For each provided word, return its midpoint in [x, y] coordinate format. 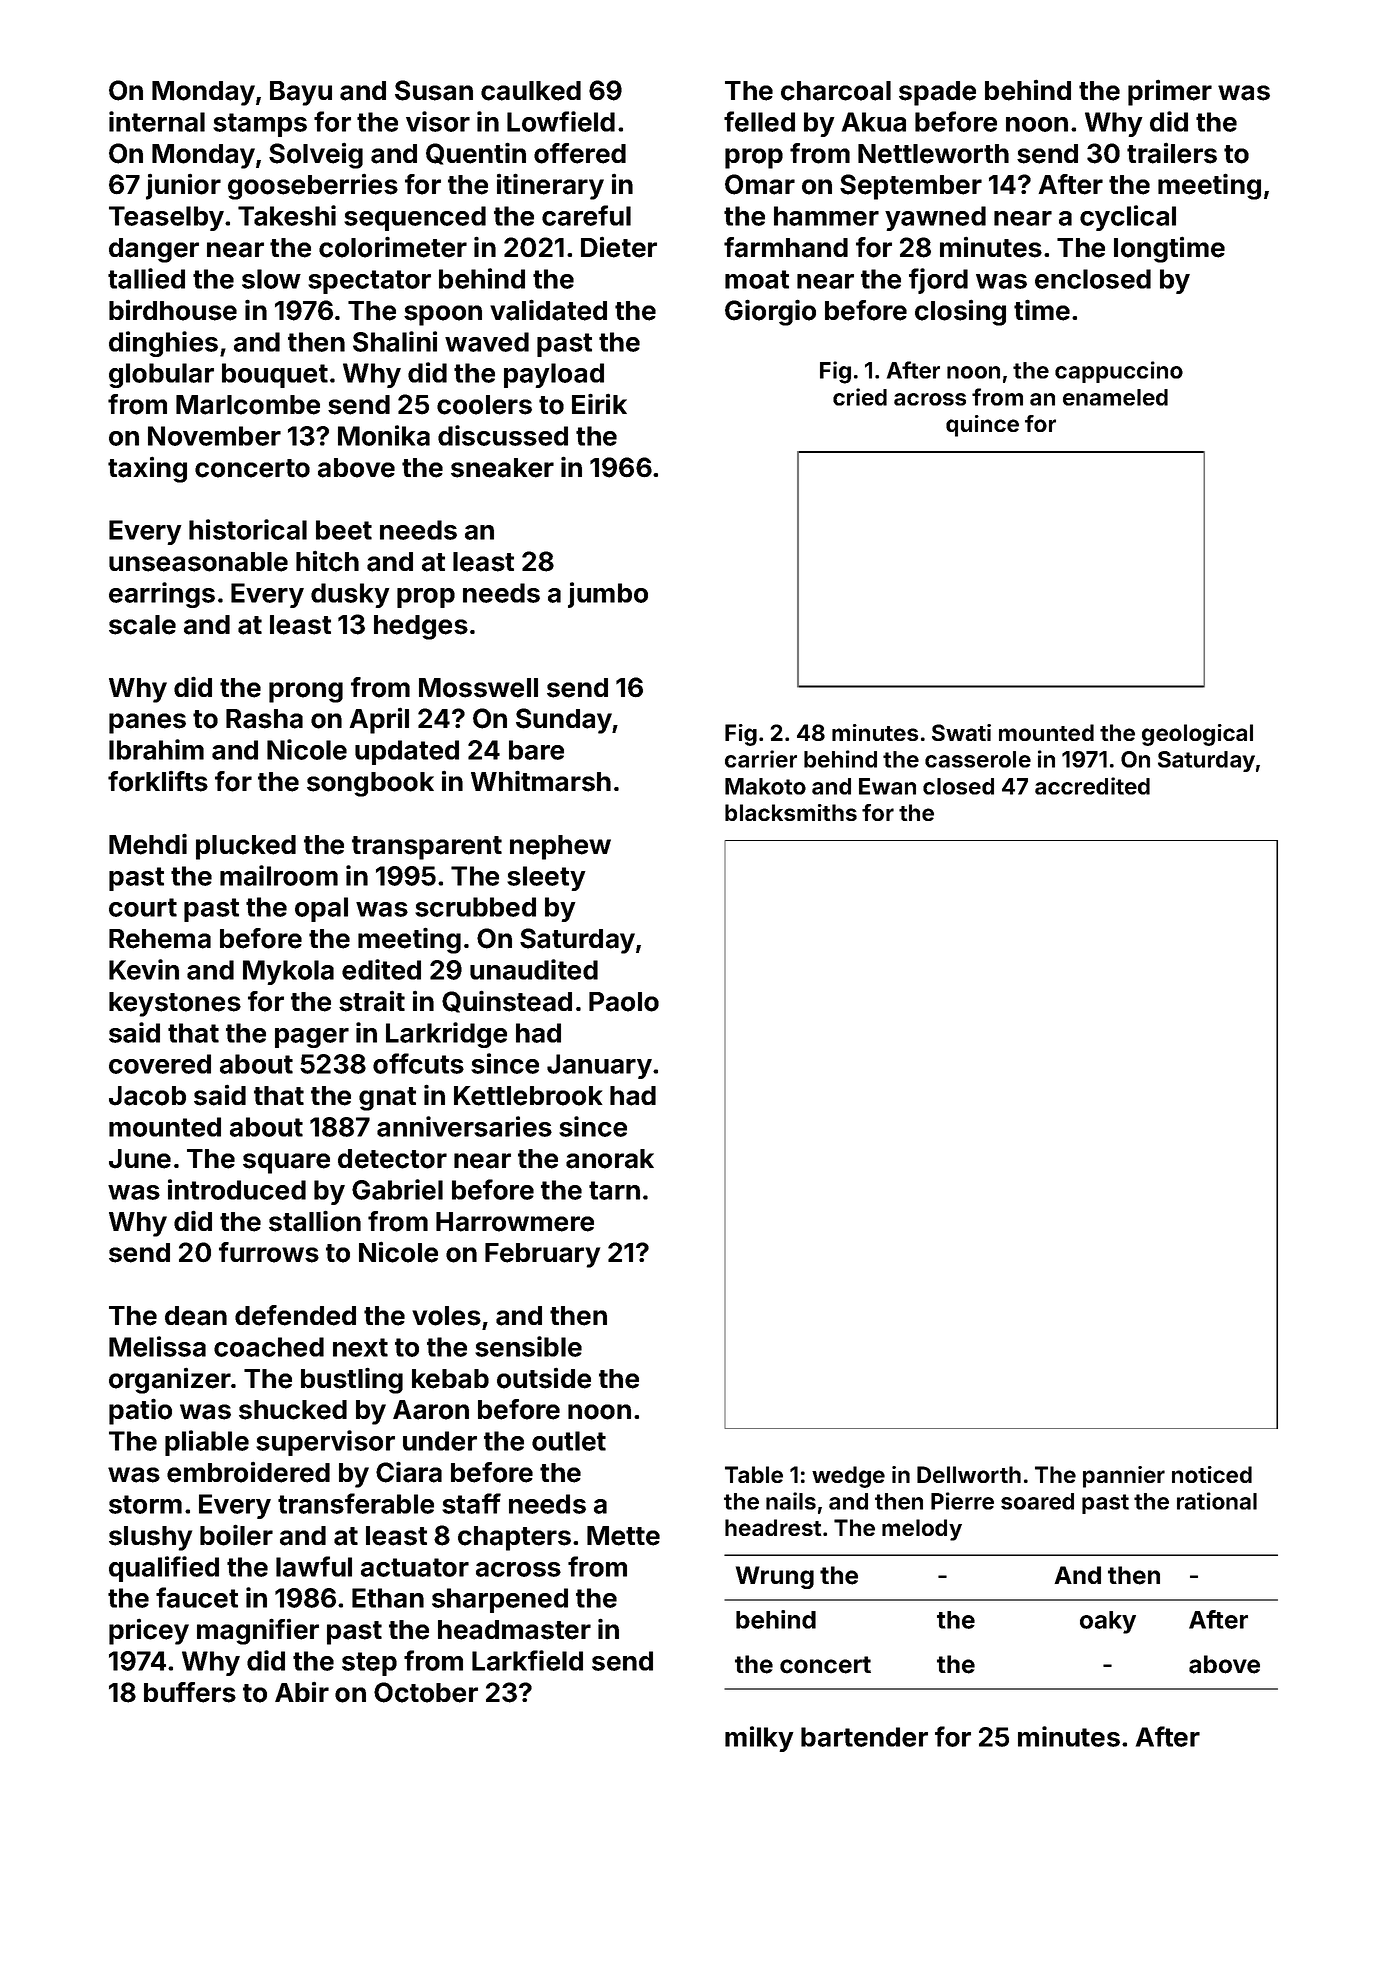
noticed [1212, 1474]
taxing [147, 469]
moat [757, 279]
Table [754, 1474]
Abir [302, 1691]
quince [982, 426]
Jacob [147, 1096]
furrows [269, 1252]
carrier [761, 759]
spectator [369, 282]
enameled [1115, 397]
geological [1197, 735]
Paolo [624, 1002]
